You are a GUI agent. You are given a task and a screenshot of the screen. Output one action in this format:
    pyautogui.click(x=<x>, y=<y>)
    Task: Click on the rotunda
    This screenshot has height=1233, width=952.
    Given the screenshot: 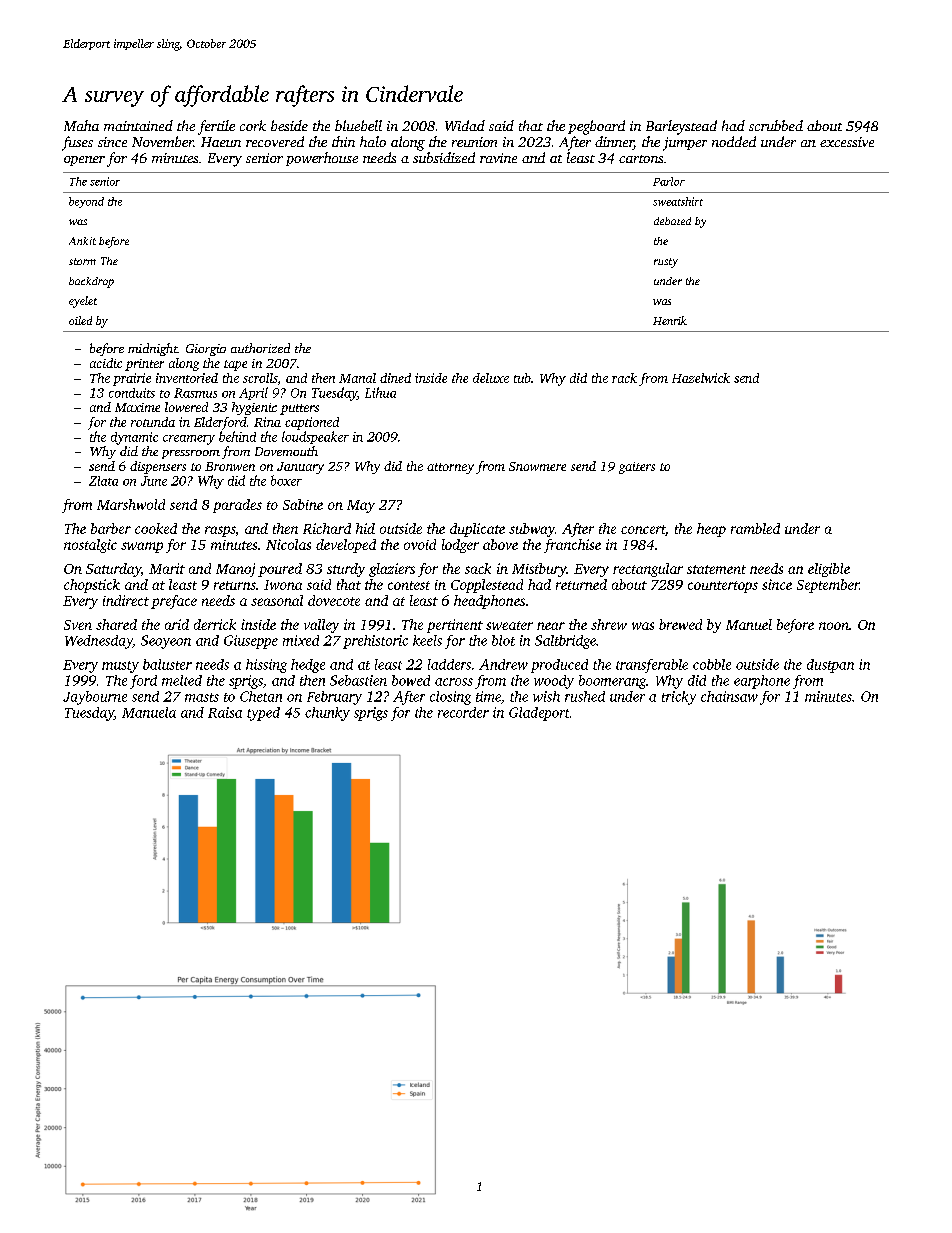 What is the action you would take?
    pyautogui.click(x=153, y=422)
